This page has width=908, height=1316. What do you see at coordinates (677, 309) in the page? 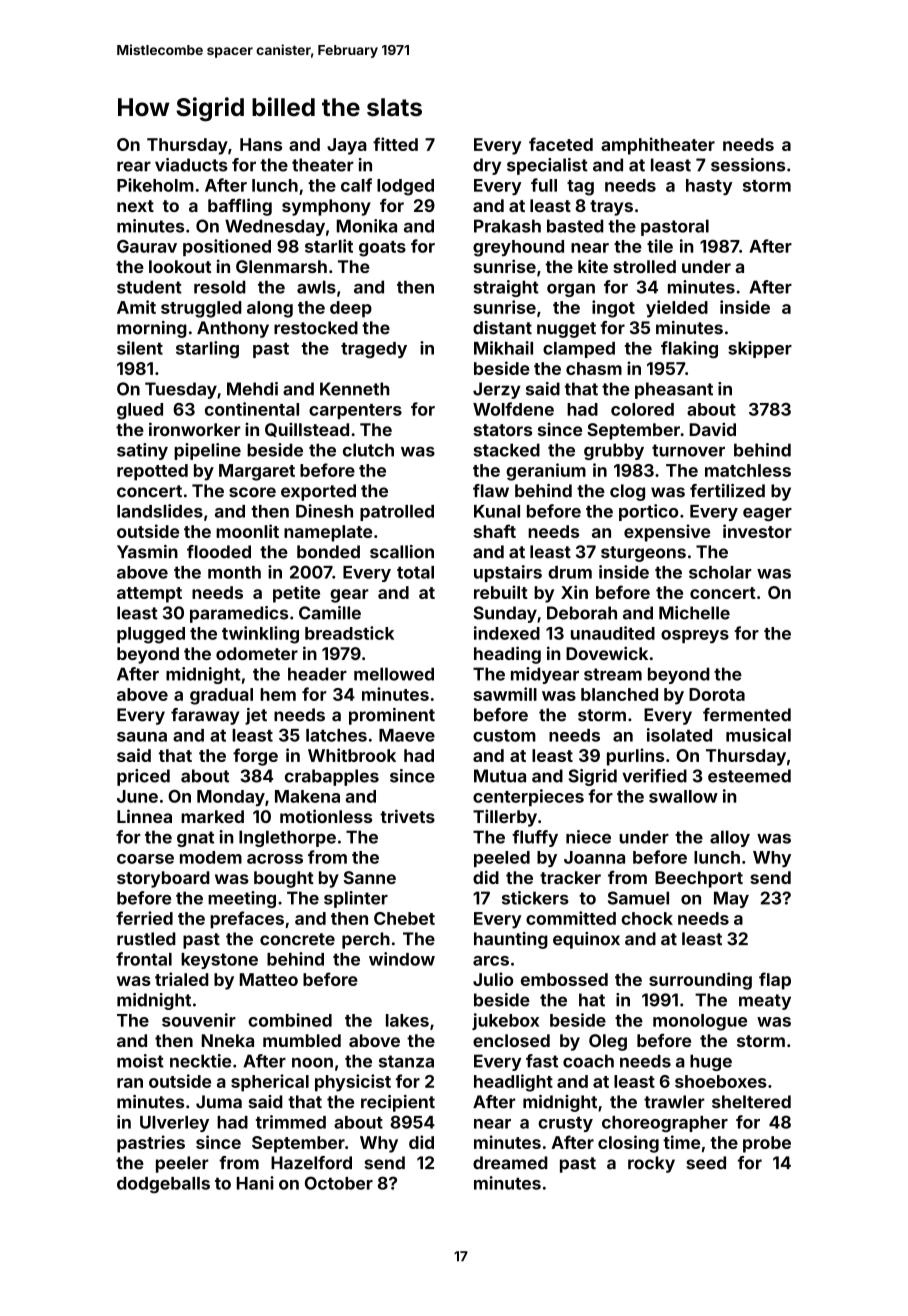
I see `yielded` at bounding box center [677, 309].
